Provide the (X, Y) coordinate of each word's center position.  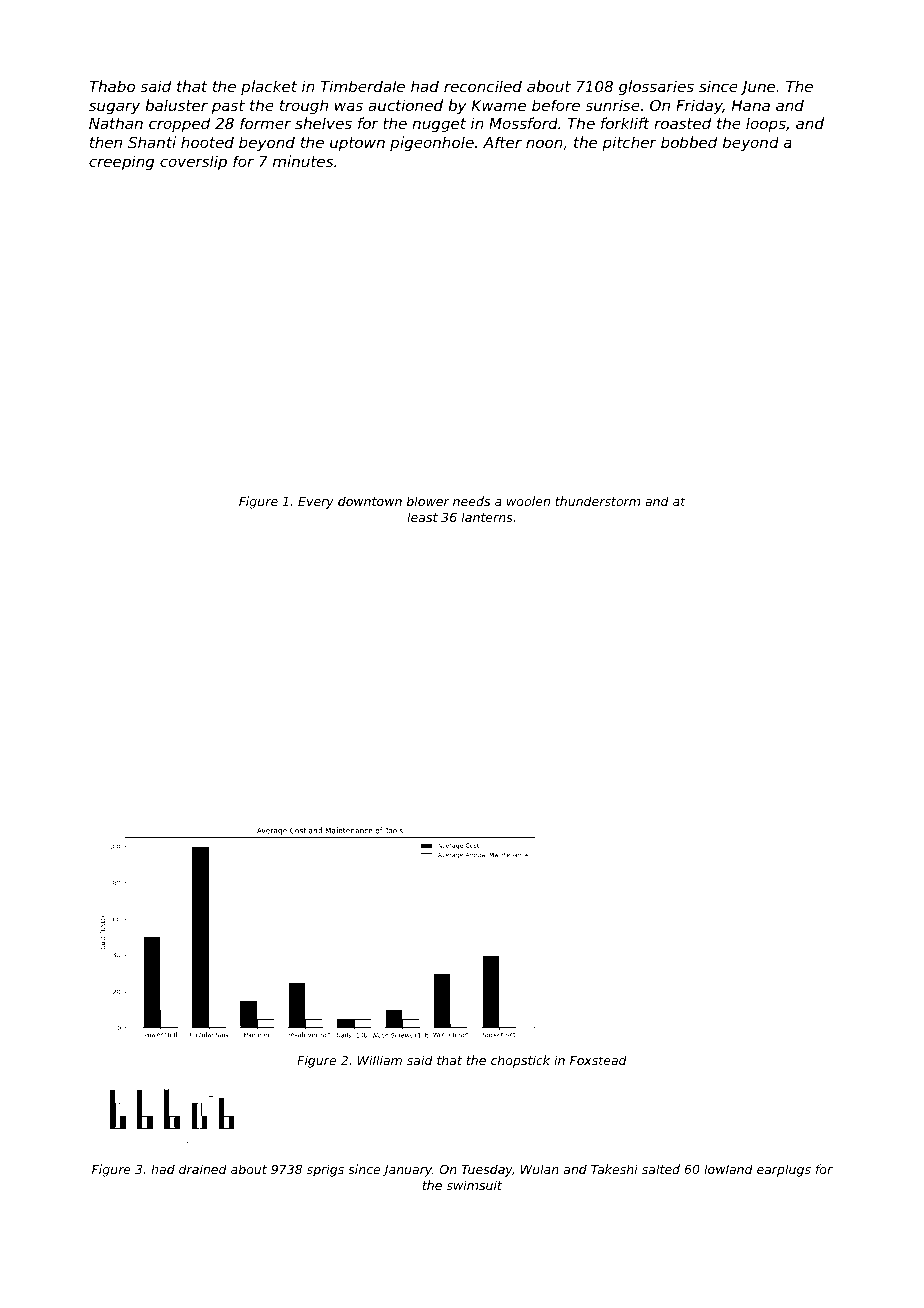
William (379, 1060)
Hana (751, 105)
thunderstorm (597, 501)
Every (316, 503)
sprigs (325, 1170)
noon (544, 143)
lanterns (487, 517)
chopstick (520, 1061)
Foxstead (598, 1060)
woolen (528, 501)
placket (269, 87)
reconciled (483, 86)
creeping (121, 162)
